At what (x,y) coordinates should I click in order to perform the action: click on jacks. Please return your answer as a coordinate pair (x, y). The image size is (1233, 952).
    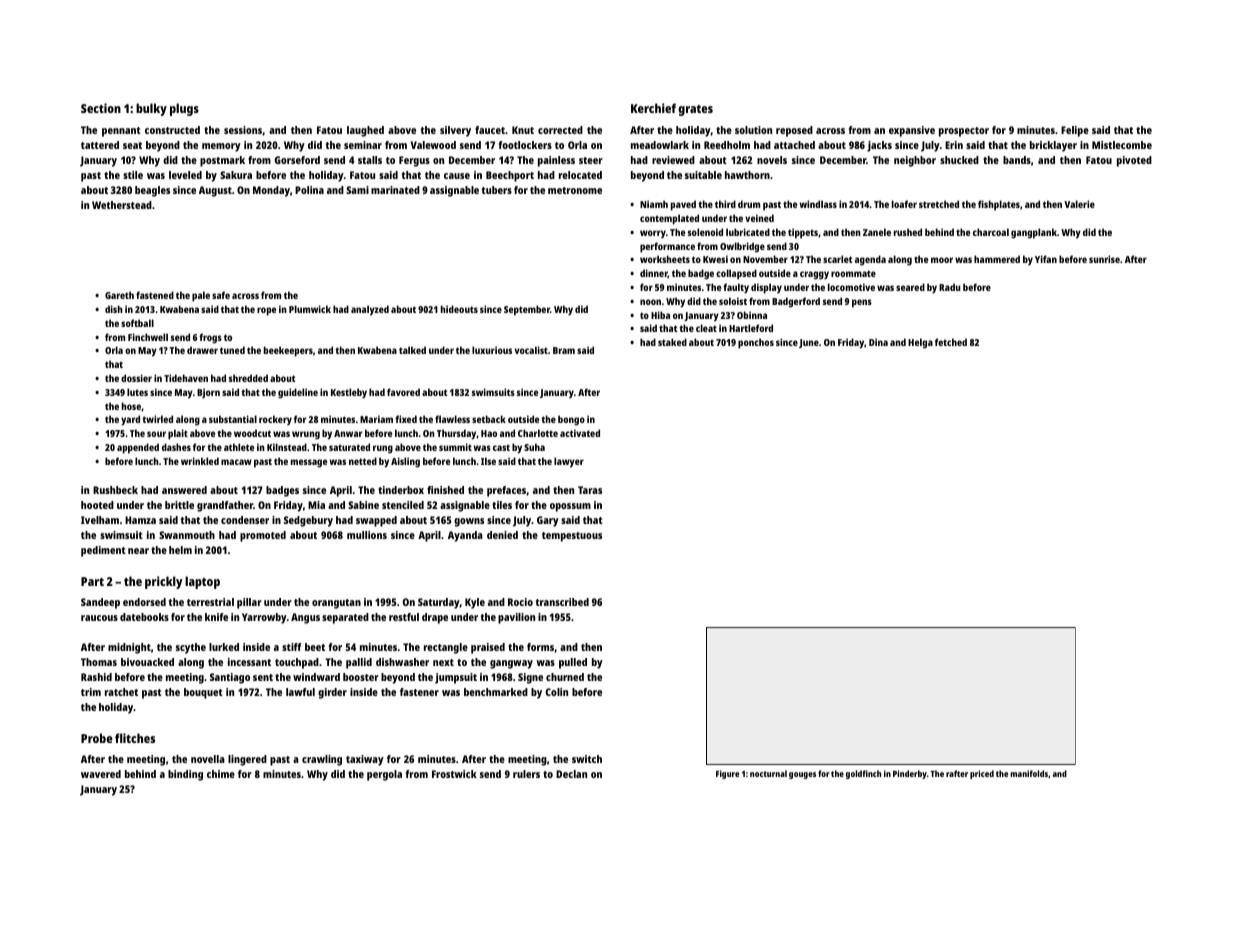
    Looking at the image, I should click on (879, 146).
